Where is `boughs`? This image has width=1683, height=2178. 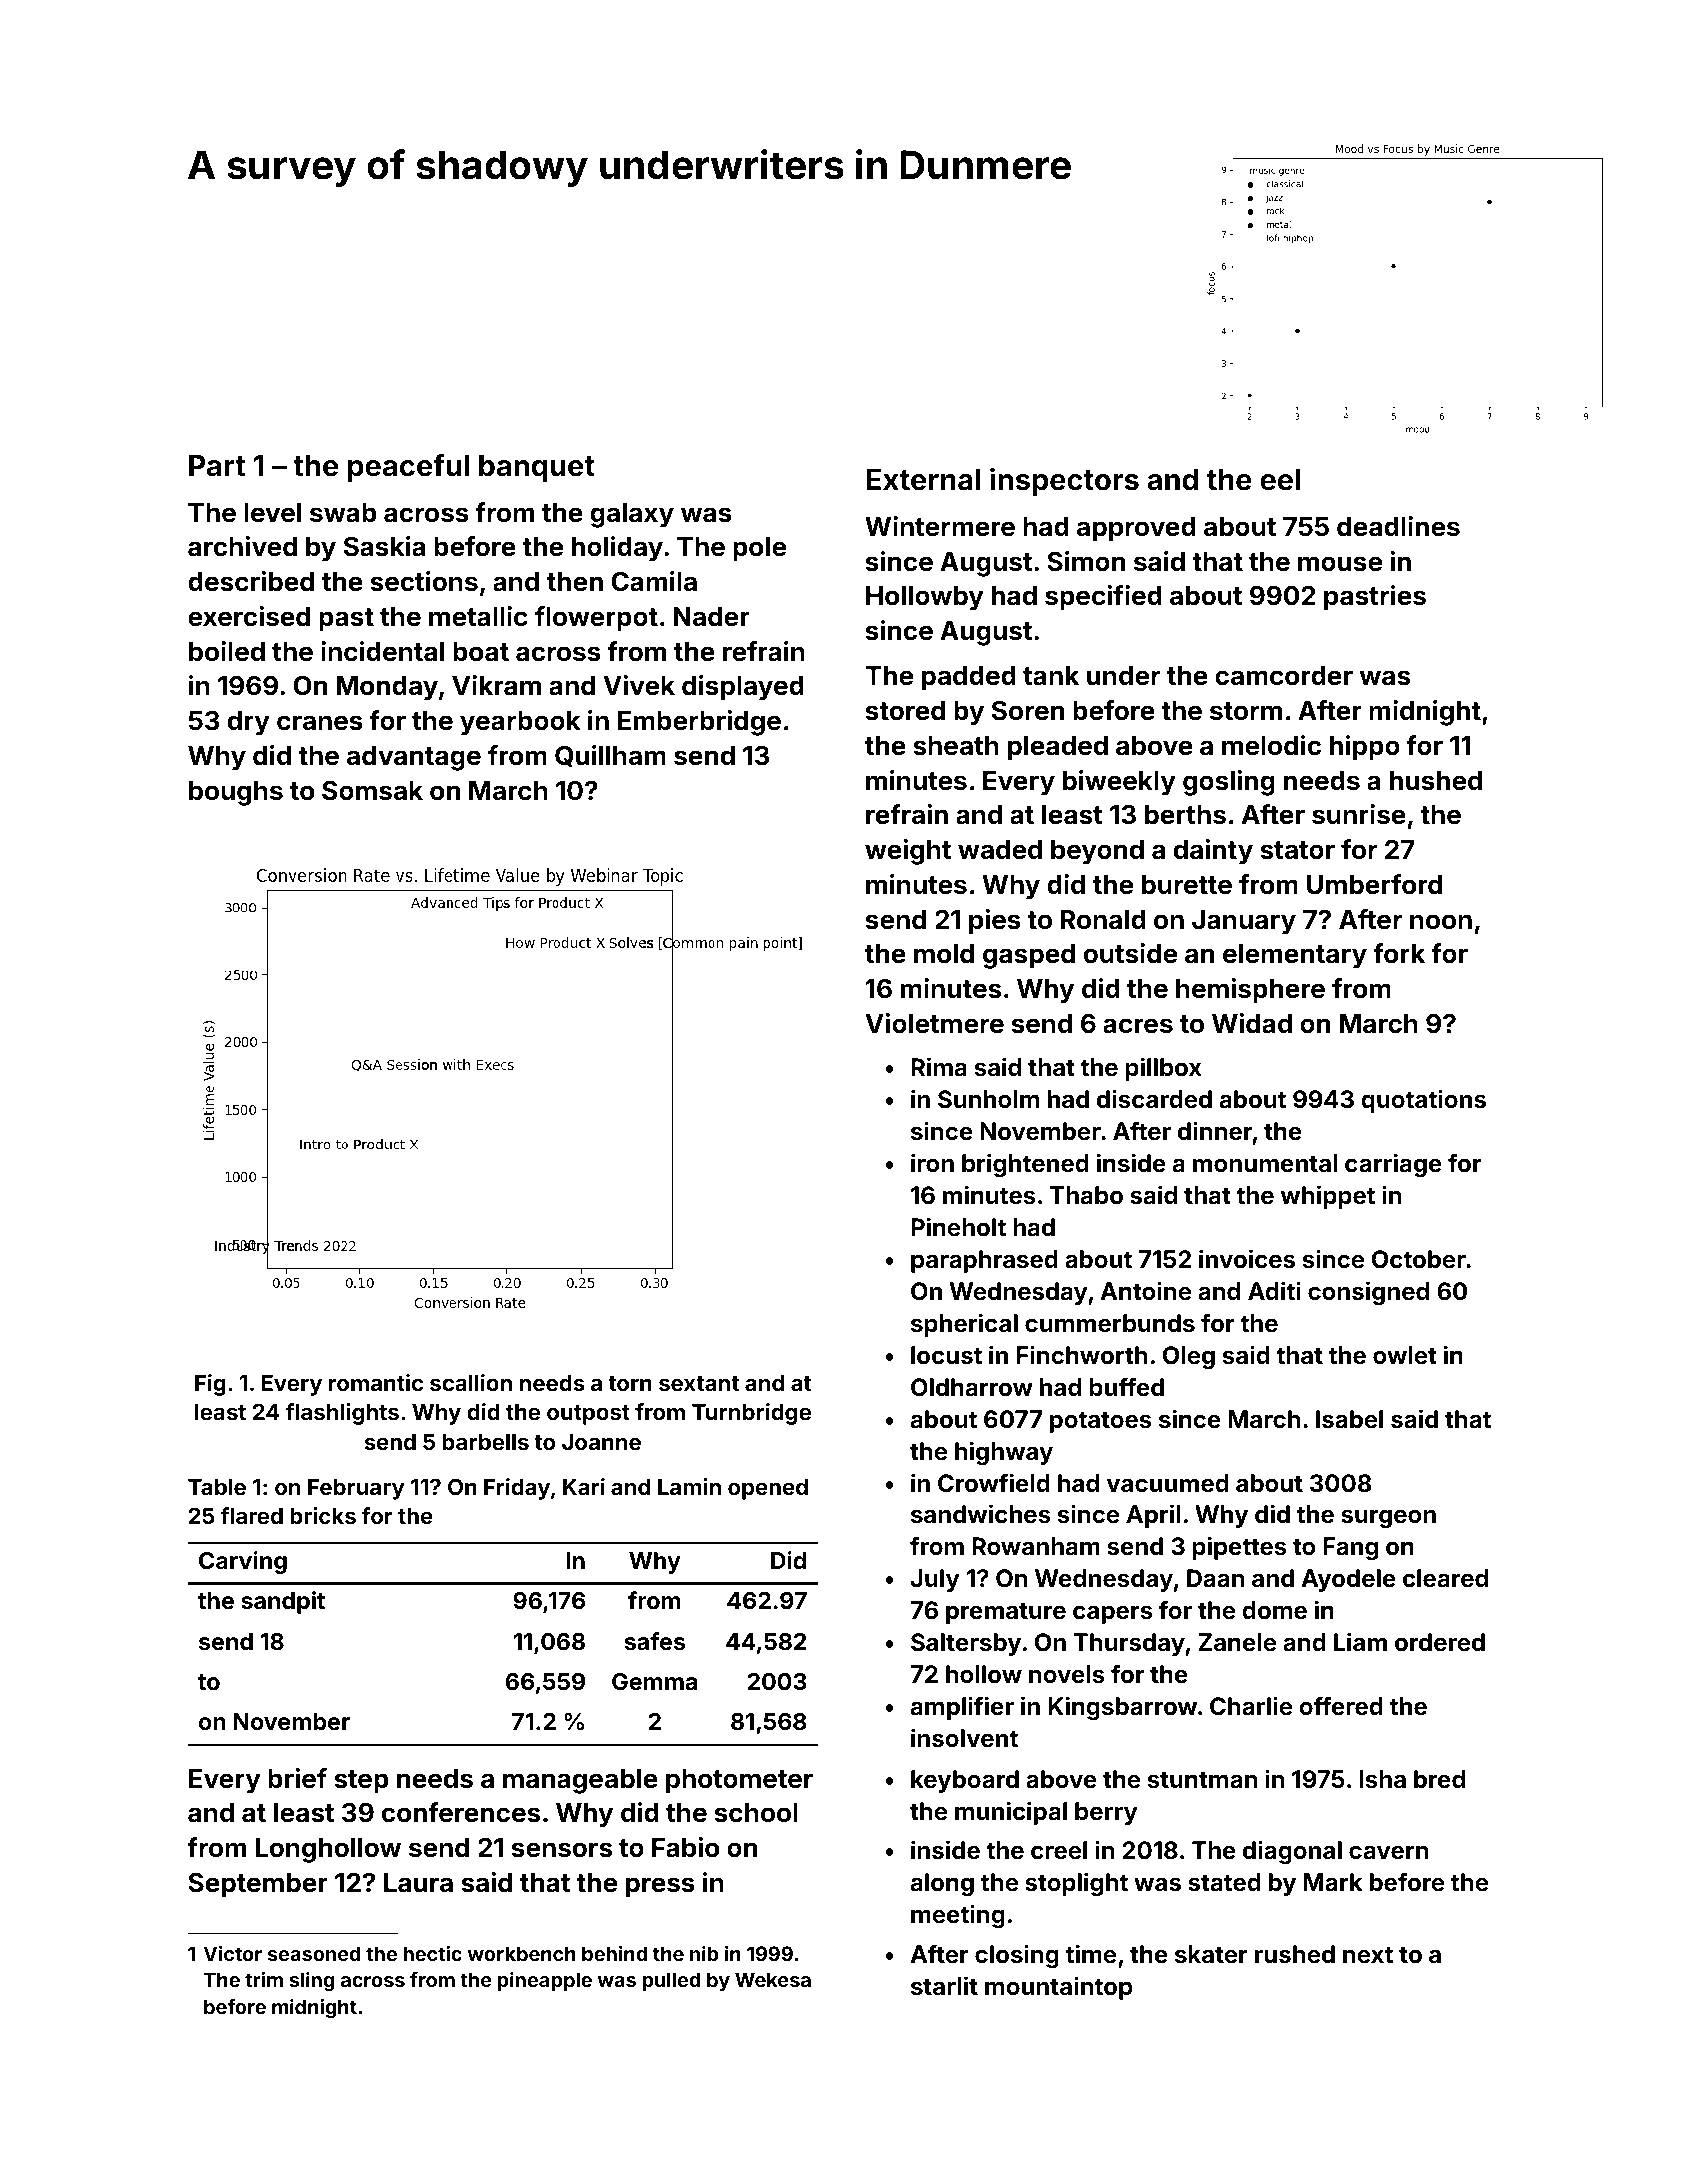 boughs is located at coordinates (236, 793).
